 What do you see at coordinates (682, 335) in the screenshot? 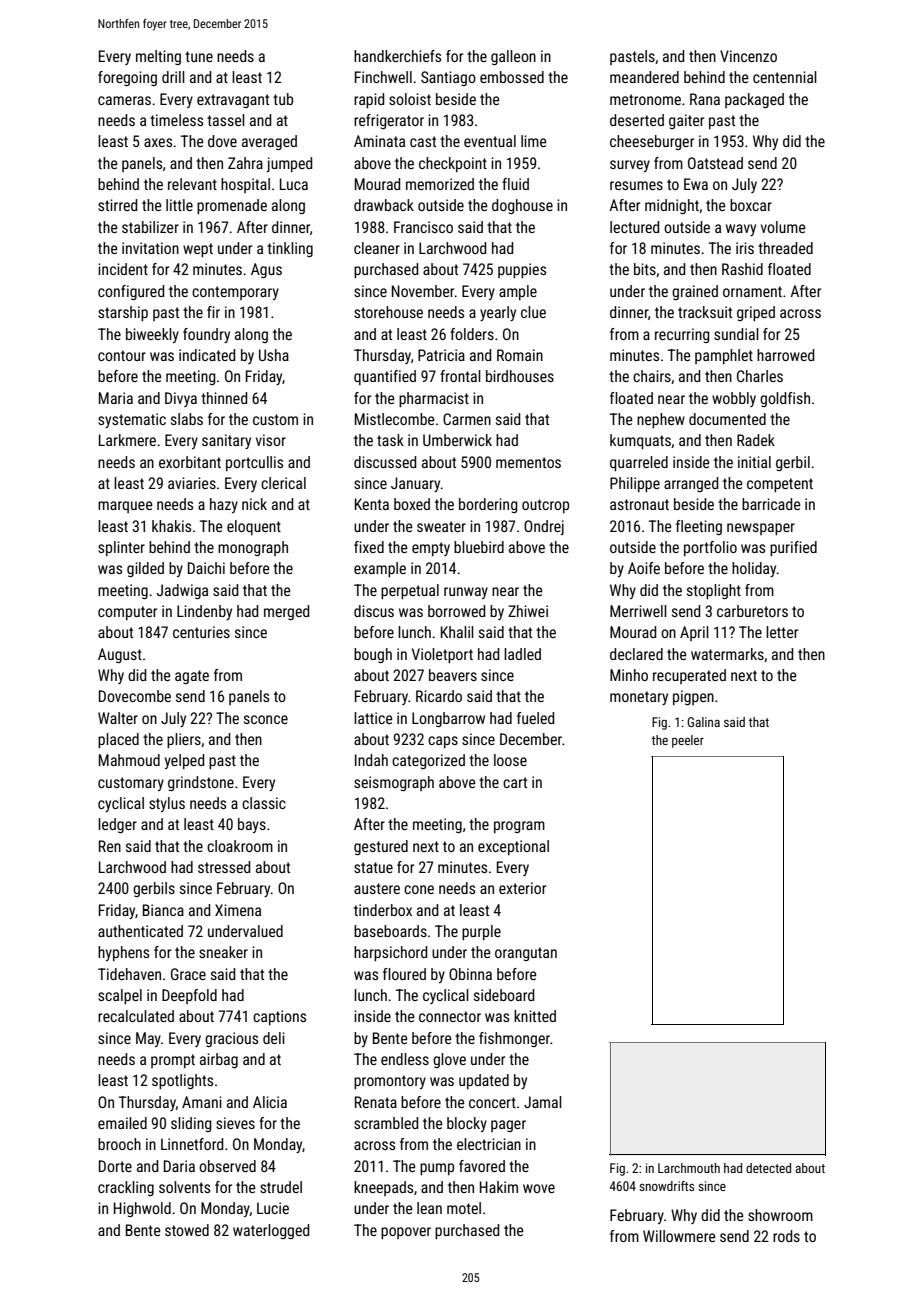
I see `recurring` at bounding box center [682, 335].
